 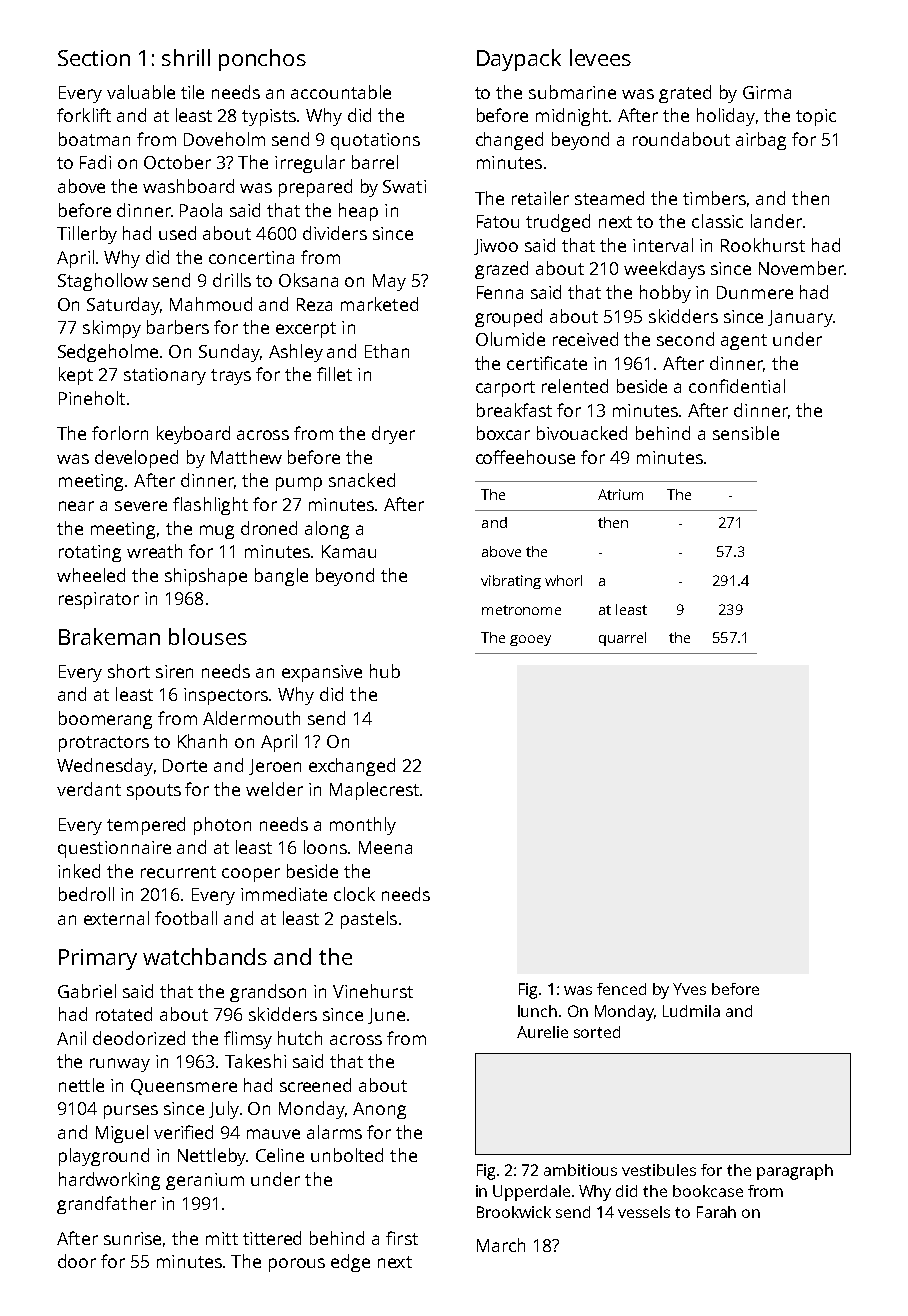 I want to click on ponchos, so click(x=262, y=60).
